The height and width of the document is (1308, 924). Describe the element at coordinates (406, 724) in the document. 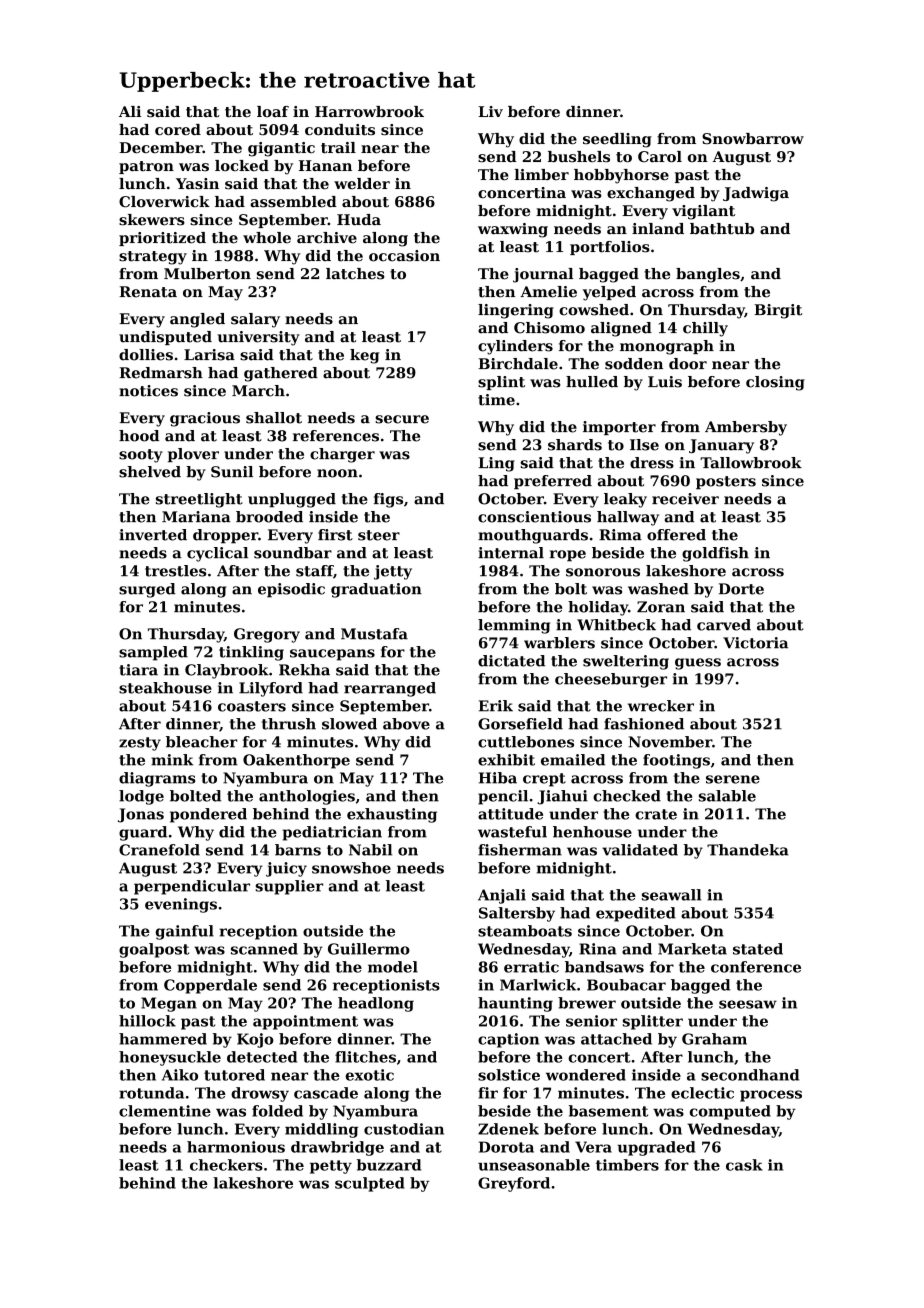

I see `above` at that location.
